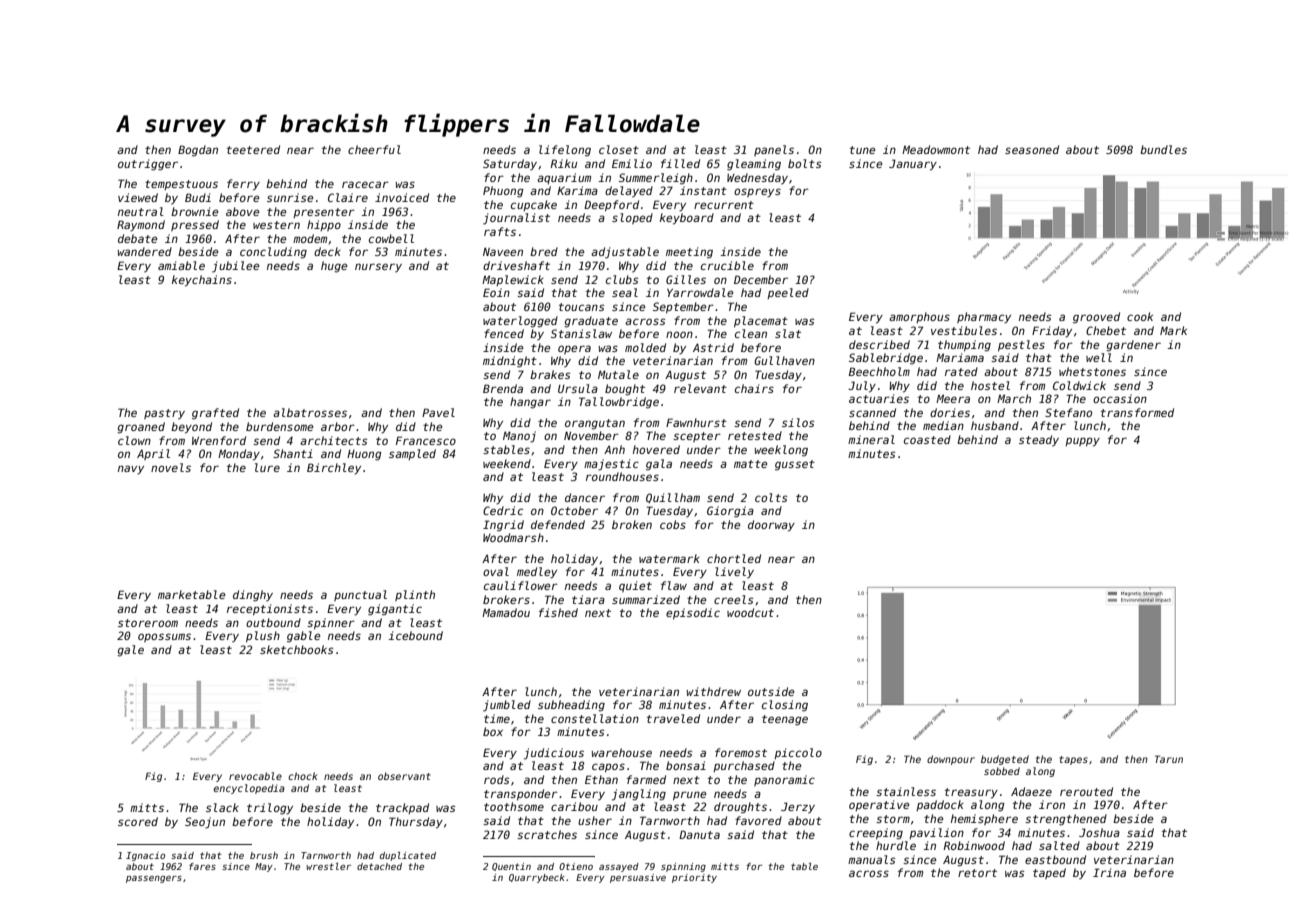 Image resolution: width=1308 pixels, height=924 pixels. Describe the element at coordinates (950, 412) in the page. I see `dories` at that location.
